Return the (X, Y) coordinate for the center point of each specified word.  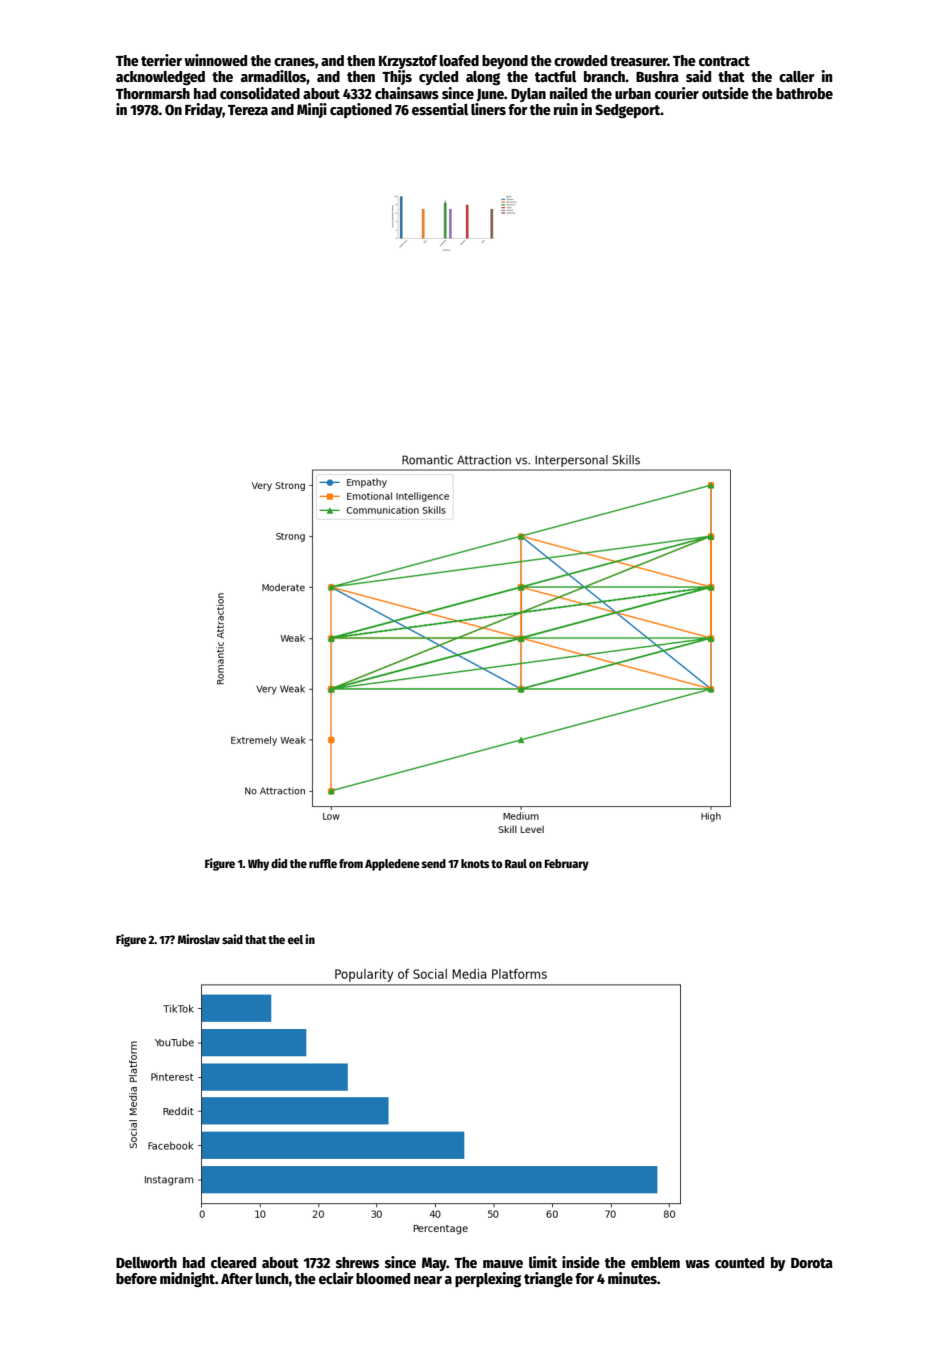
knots (475, 863)
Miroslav (199, 939)
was (697, 1264)
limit (543, 1262)
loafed (459, 60)
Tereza (248, 110)
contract (724, 61)
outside (725, 93)
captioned (361, 110)
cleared (233, 1262)
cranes (294, 62)
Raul (516, 863)
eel (295, 939)
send (434, 863)
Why (258, 865)
